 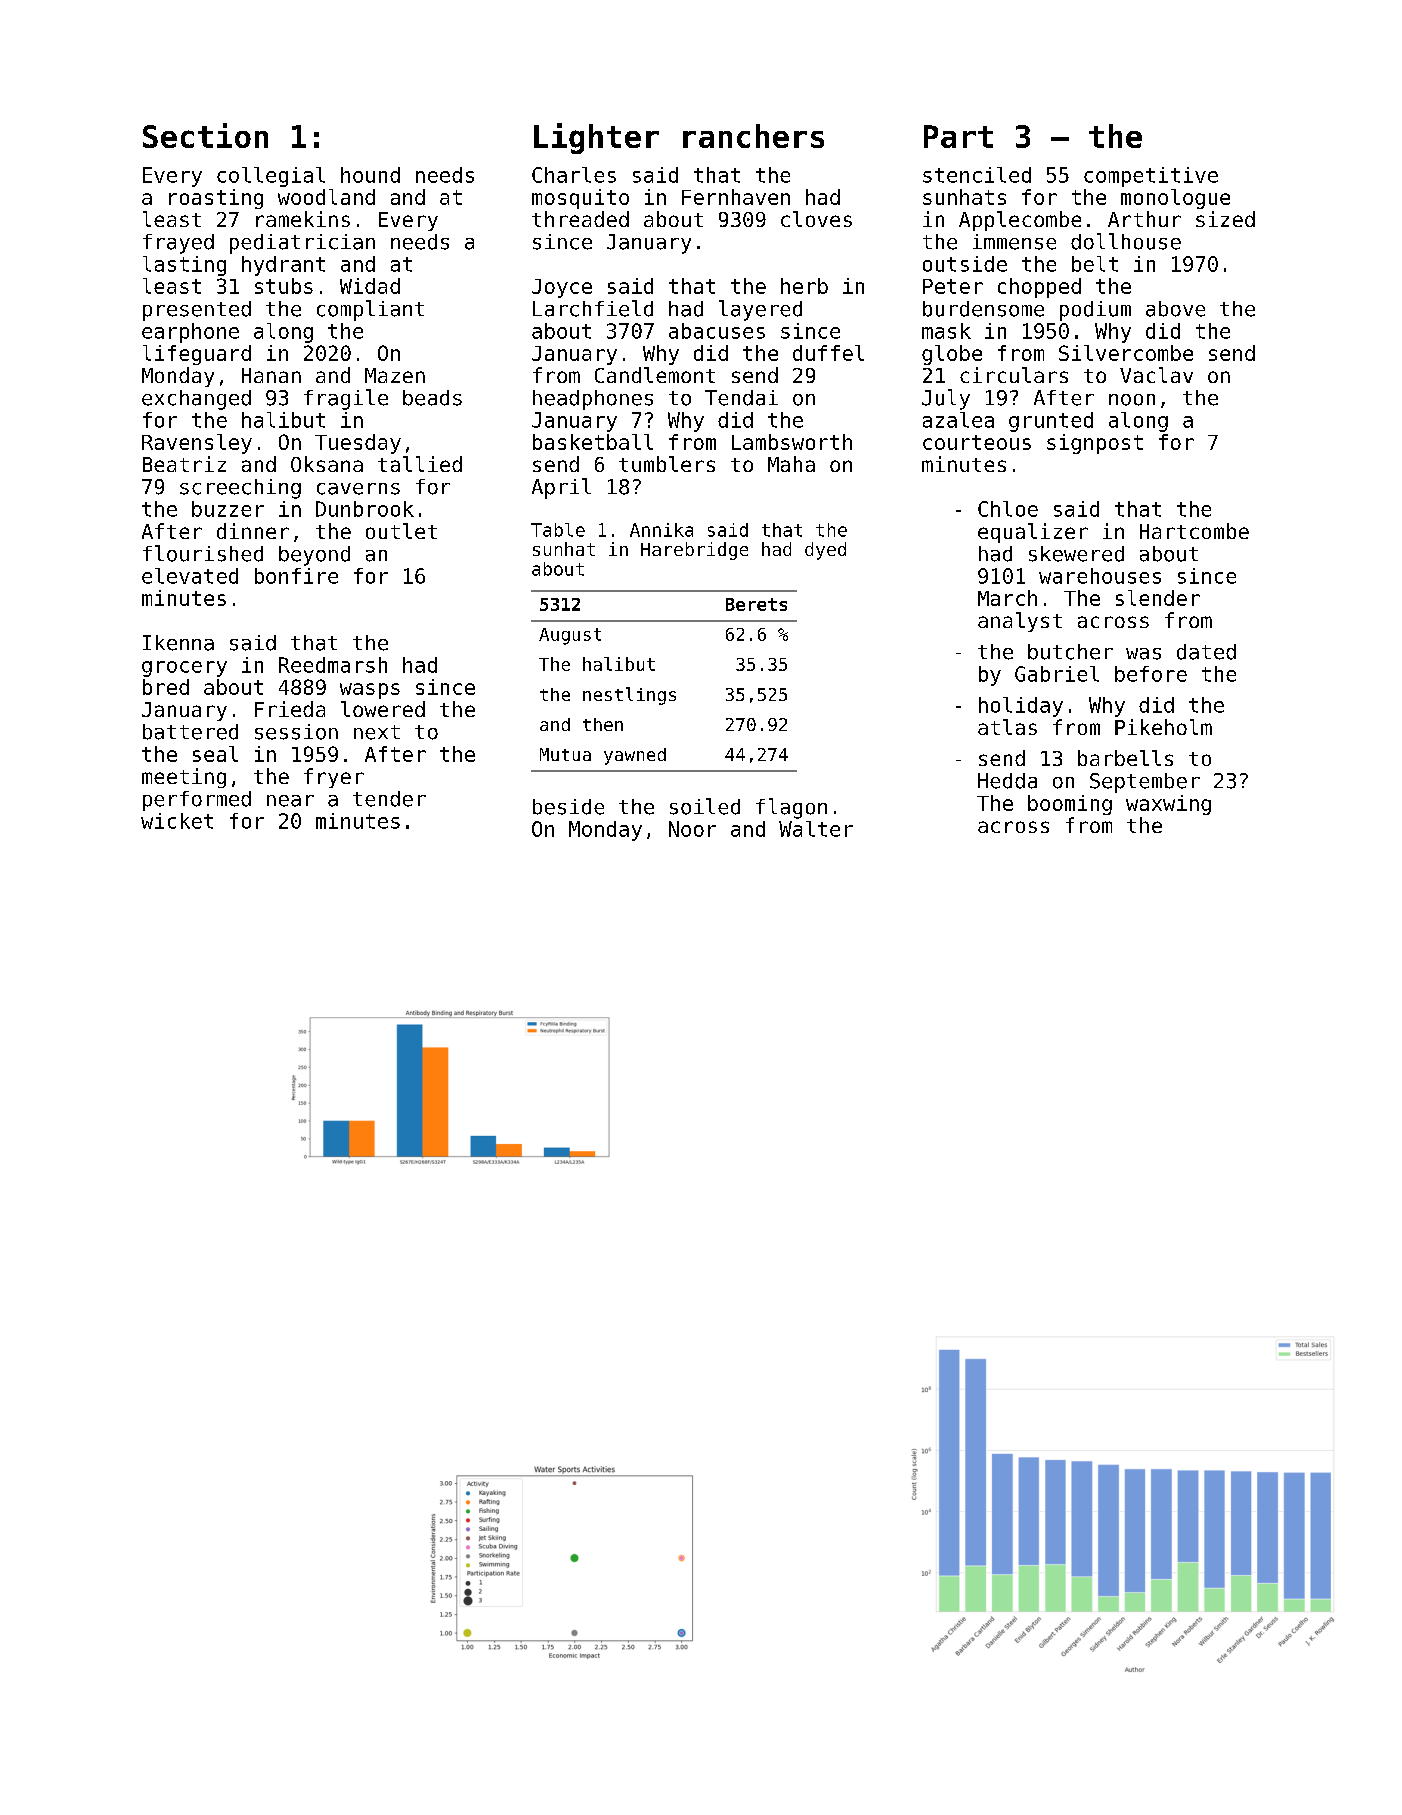 I want to click on hydrant, so click(x=283, y=266).
